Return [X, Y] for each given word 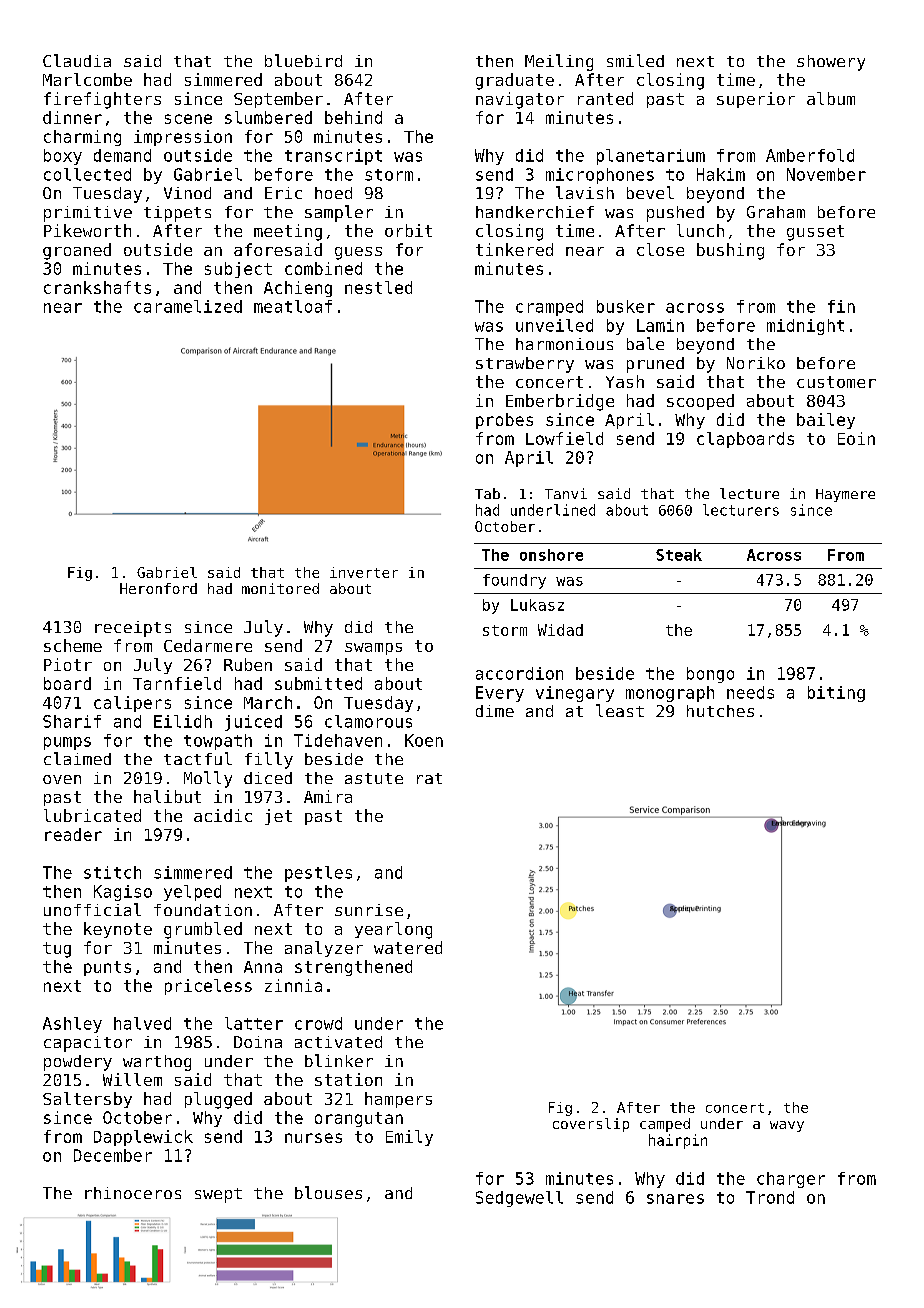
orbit [408, 230]
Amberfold [810, 155]
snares [675, 1199]
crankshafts [97, 287]
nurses [313, 1138]
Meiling [559, 62]
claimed [77, 758]
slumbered [268, 117]
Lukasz [537, 605]
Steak [679, 555]
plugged [218, 1100]
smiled [635, 60]
